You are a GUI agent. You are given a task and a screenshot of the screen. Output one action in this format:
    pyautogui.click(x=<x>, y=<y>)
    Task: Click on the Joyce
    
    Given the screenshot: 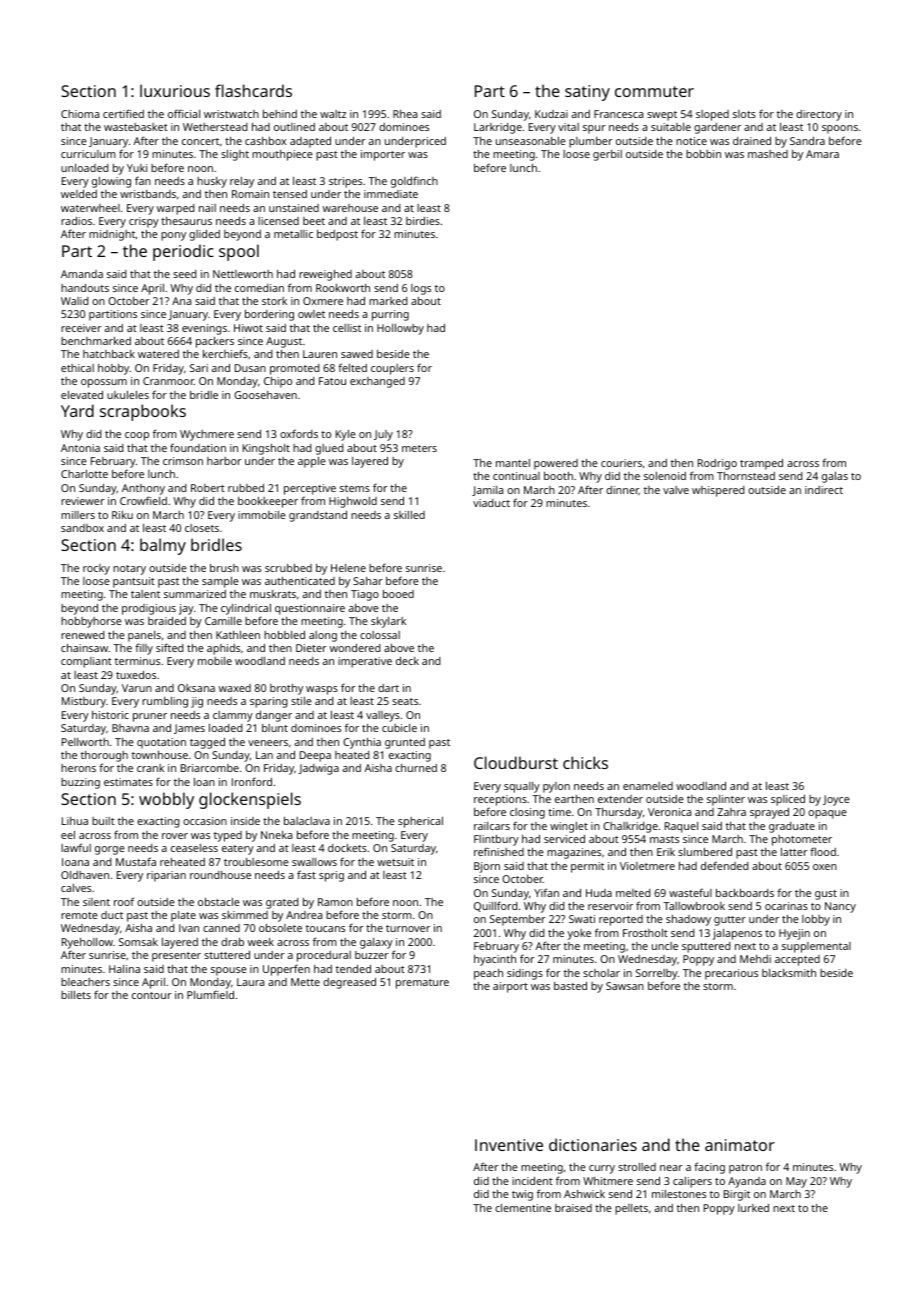 What is the action you would take?
    pyautogui.click(x=836, y=800)
